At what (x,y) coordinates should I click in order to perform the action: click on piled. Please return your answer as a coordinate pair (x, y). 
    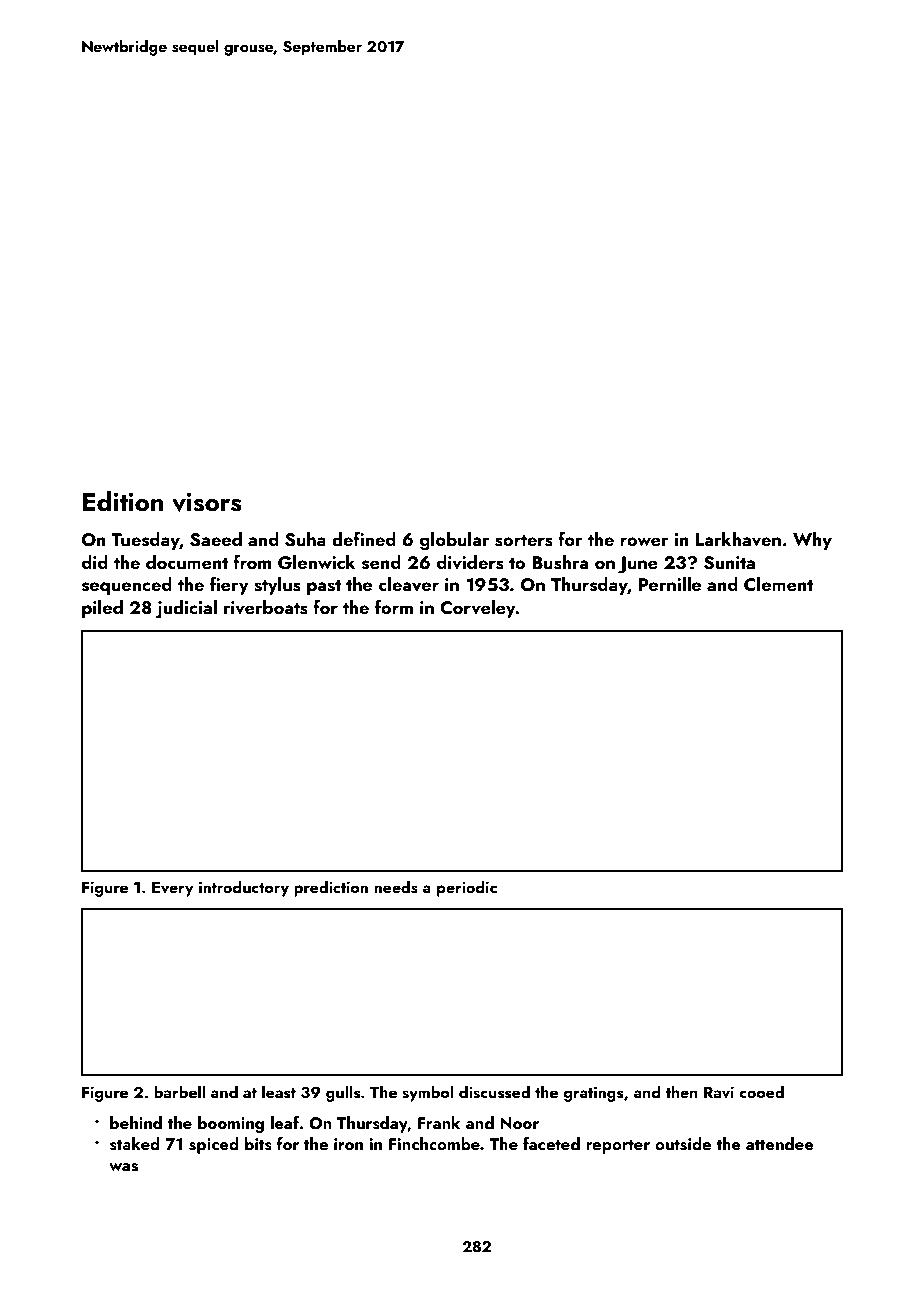
    Looking at the image, I should click on (102, 609).
